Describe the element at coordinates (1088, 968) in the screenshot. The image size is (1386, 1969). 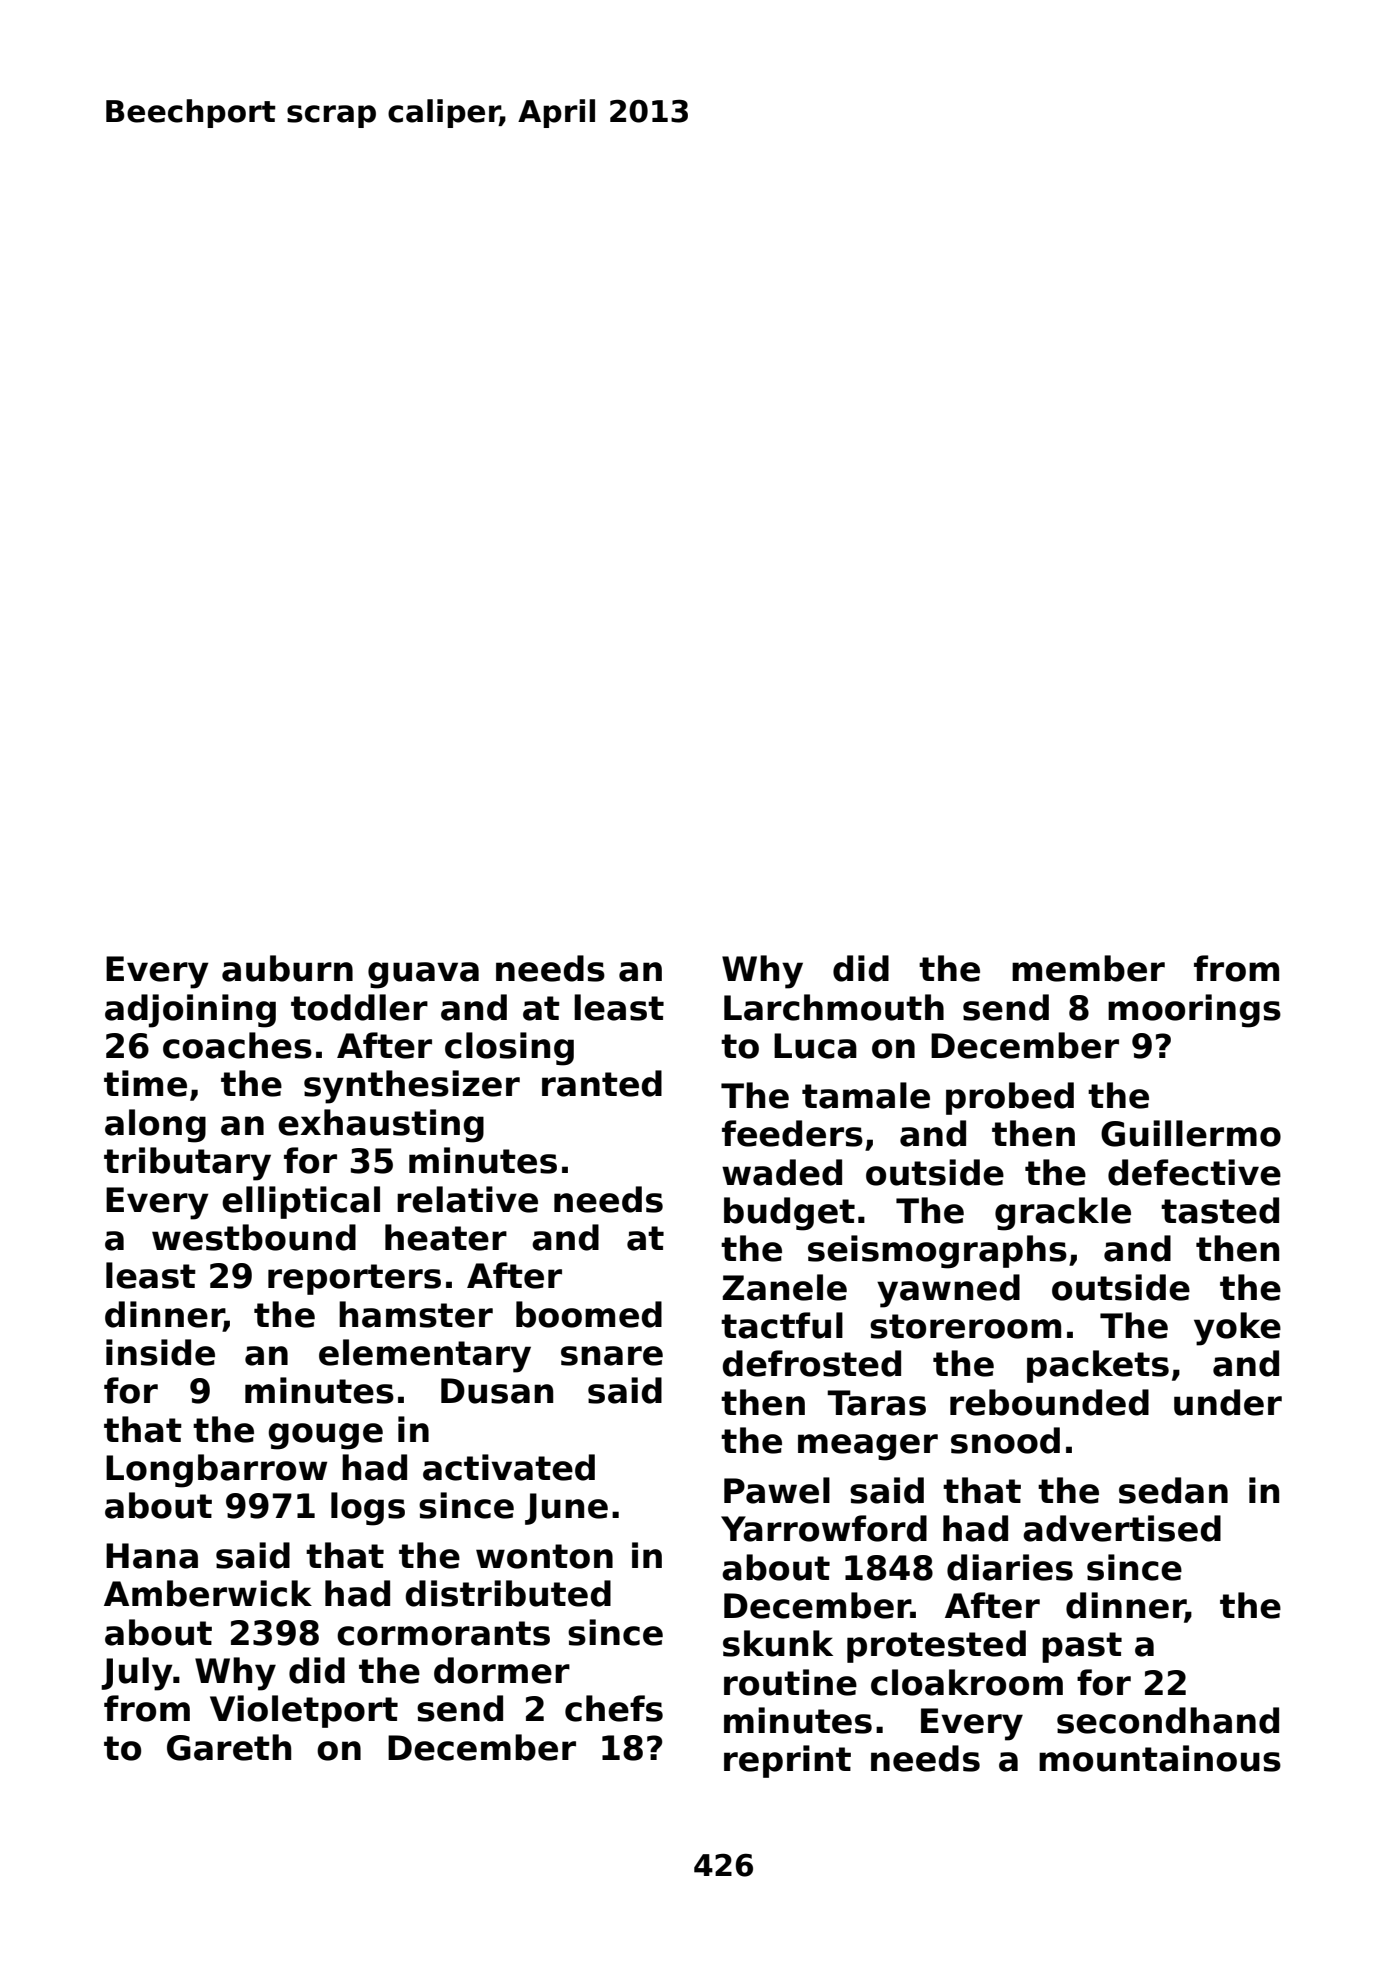
I see `member` at that location.
